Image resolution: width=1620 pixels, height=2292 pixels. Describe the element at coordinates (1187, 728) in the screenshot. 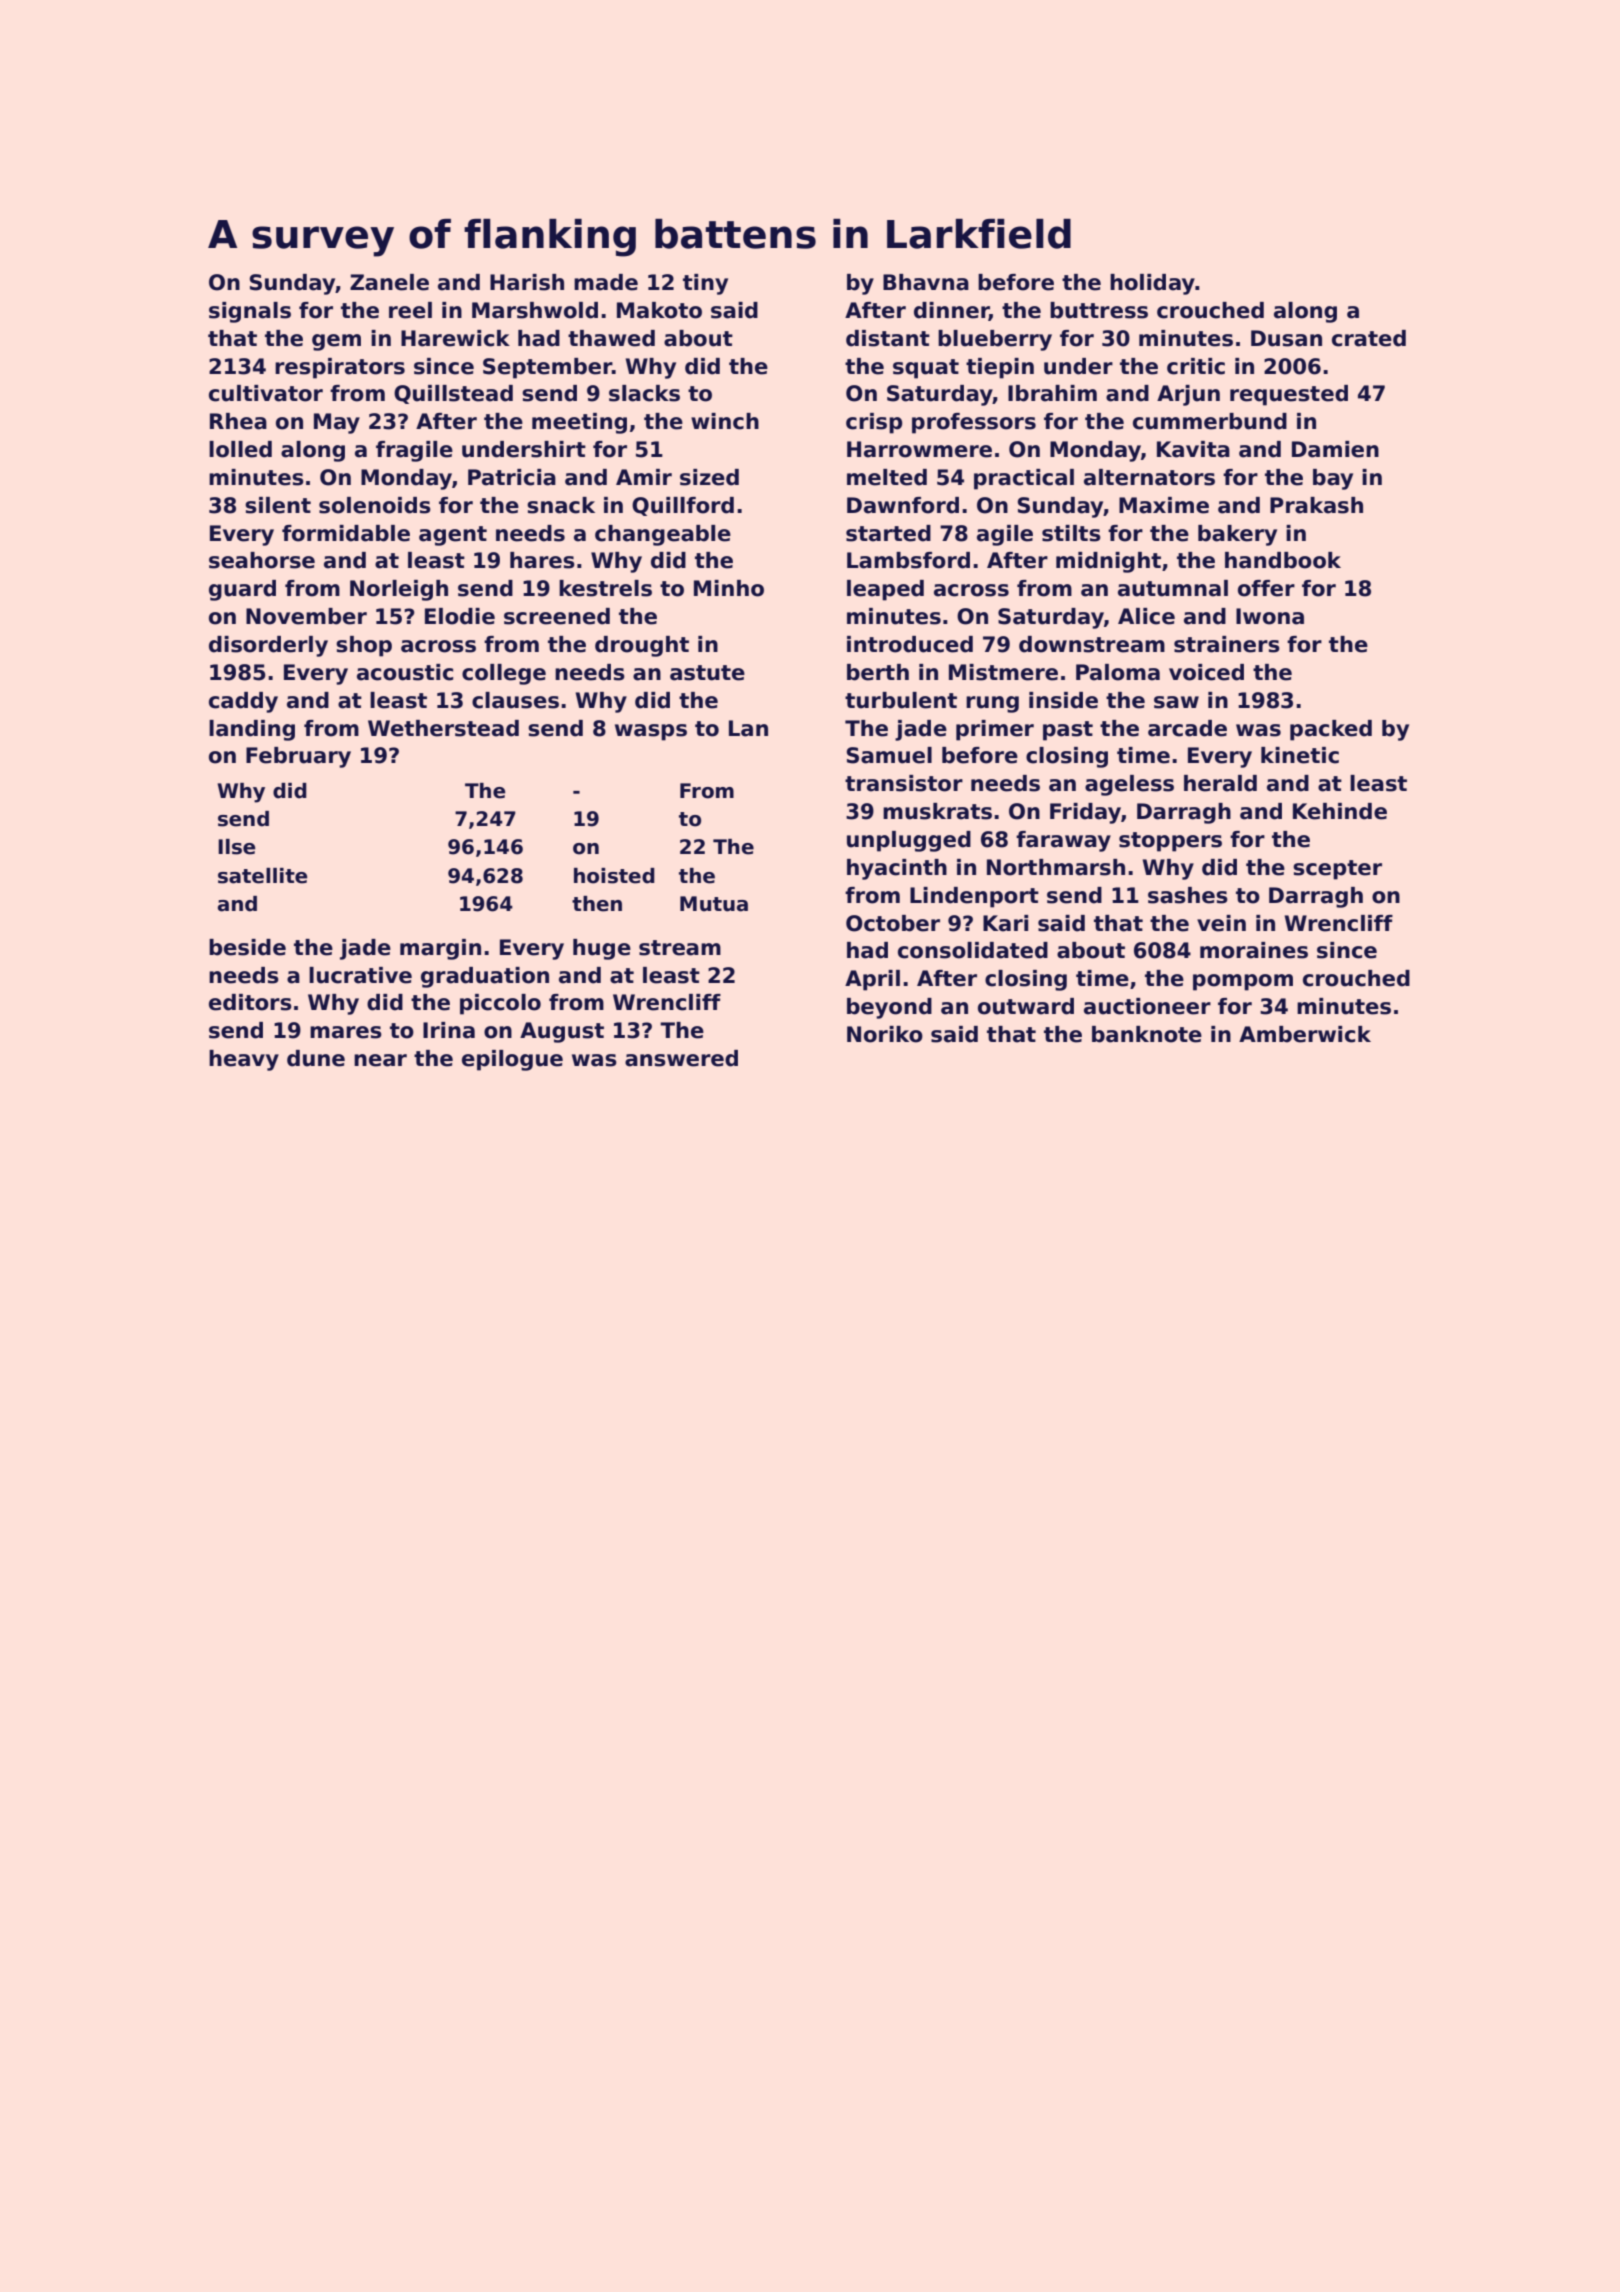

I see `arcade` at that location.
